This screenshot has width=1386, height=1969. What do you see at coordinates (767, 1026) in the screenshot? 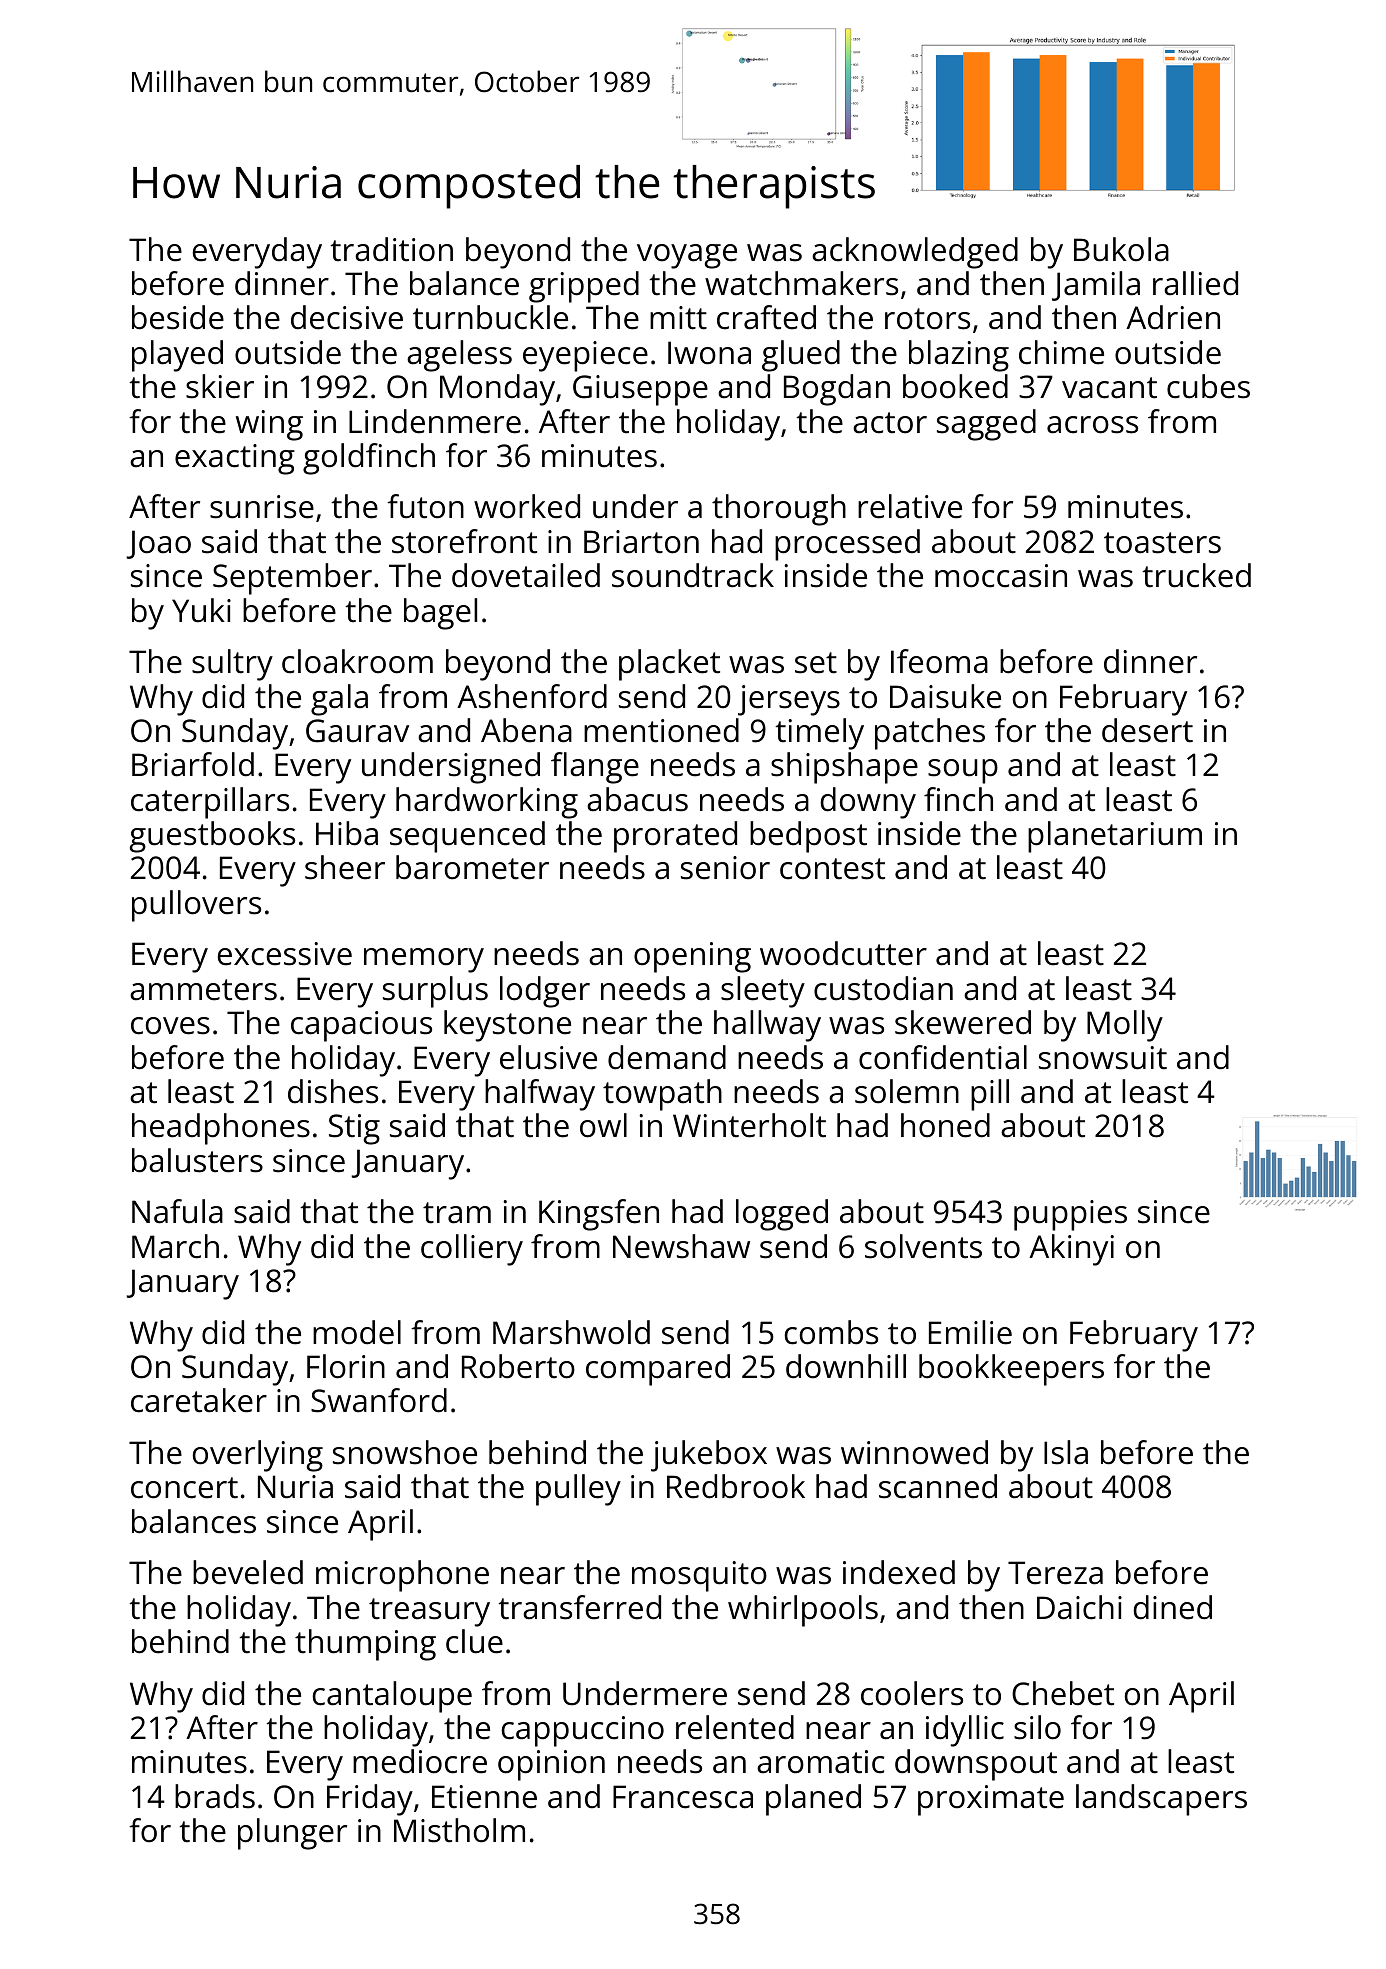
I see `hallway` at bounding box center [767, 1026].
